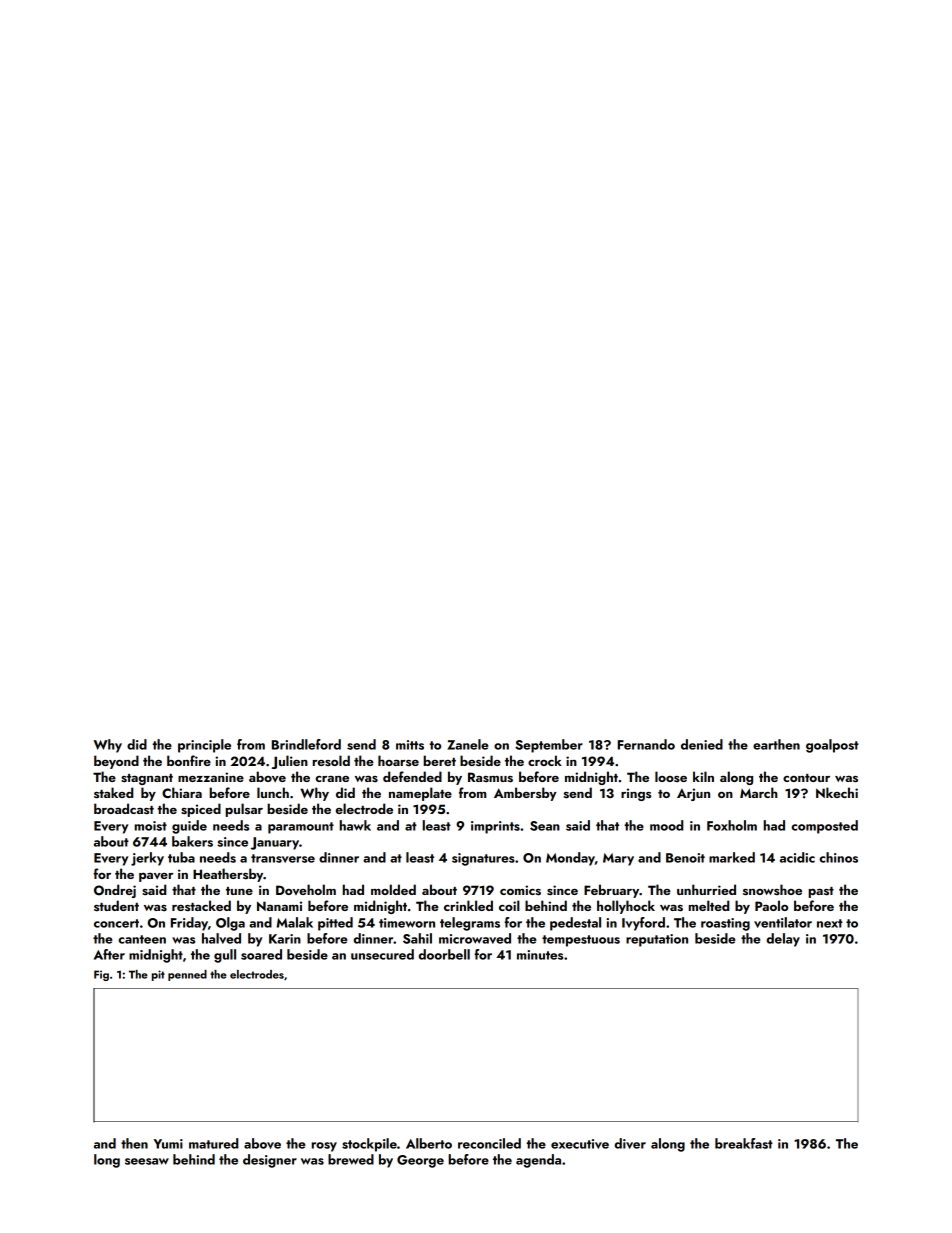 The width and height of the screenshot is (952, 1233). I want to click on doorbell, so click(444, 954).
